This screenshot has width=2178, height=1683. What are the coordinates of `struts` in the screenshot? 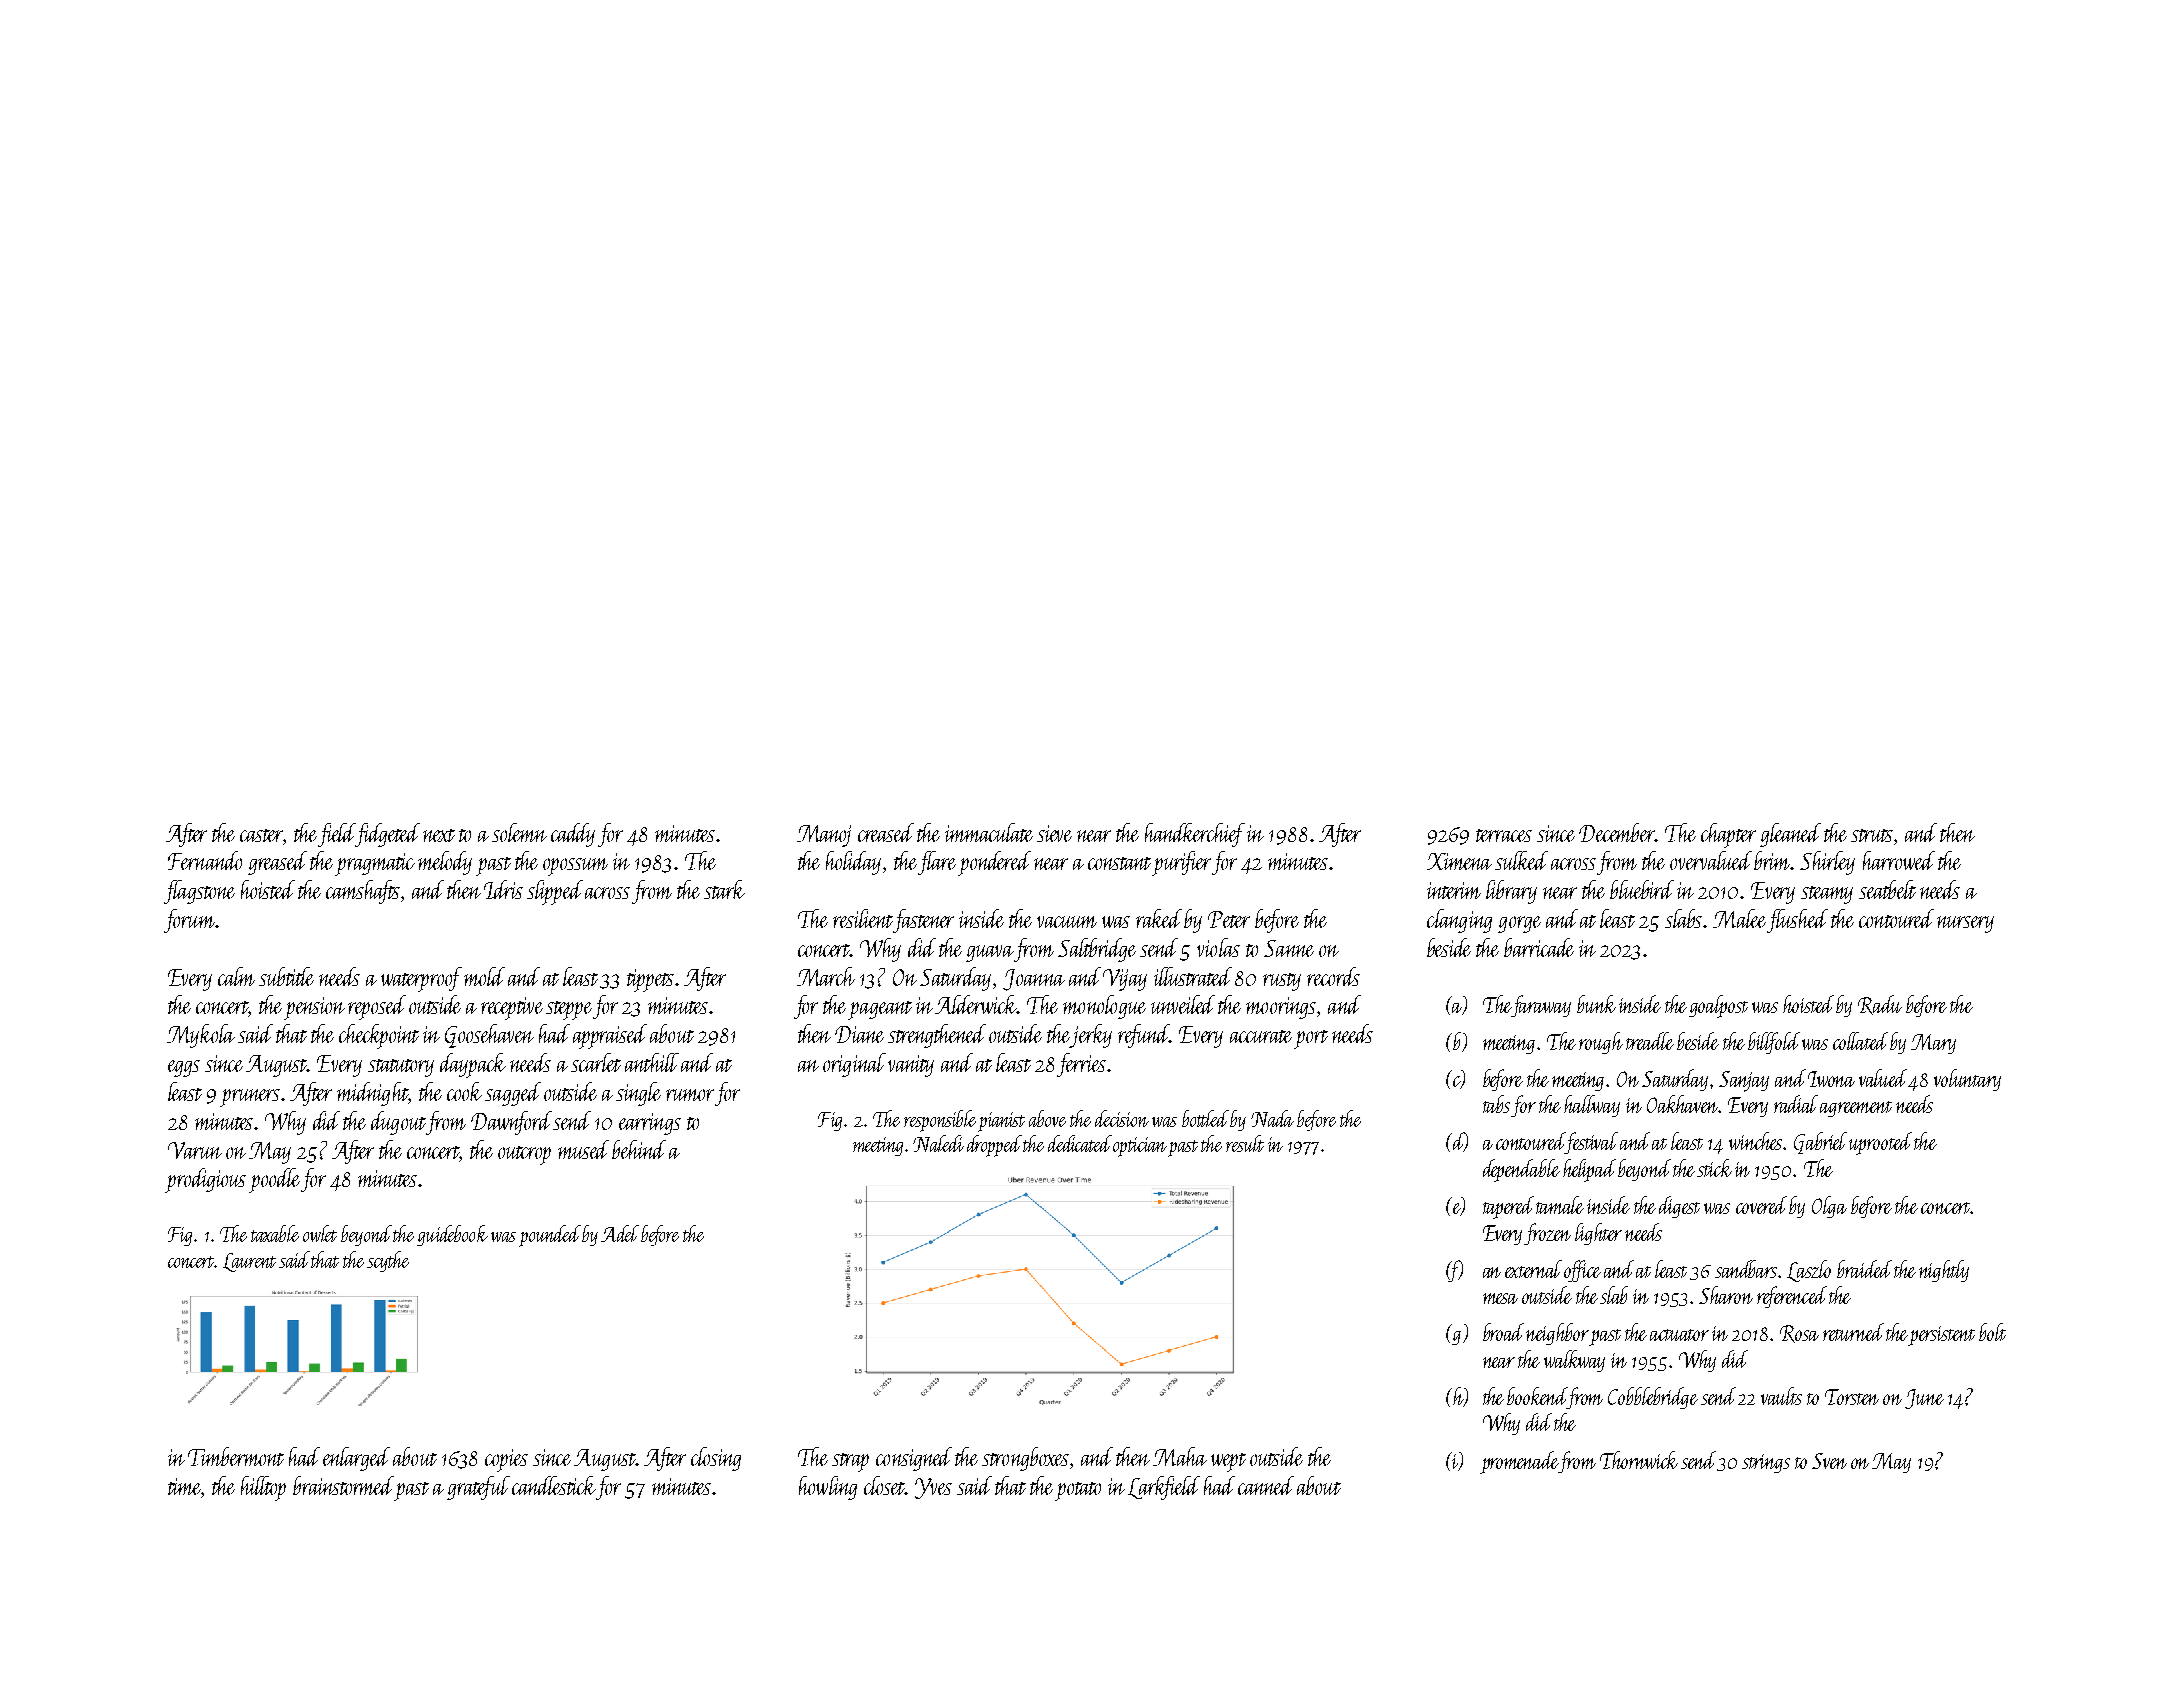 It's located at (1872, 835).
